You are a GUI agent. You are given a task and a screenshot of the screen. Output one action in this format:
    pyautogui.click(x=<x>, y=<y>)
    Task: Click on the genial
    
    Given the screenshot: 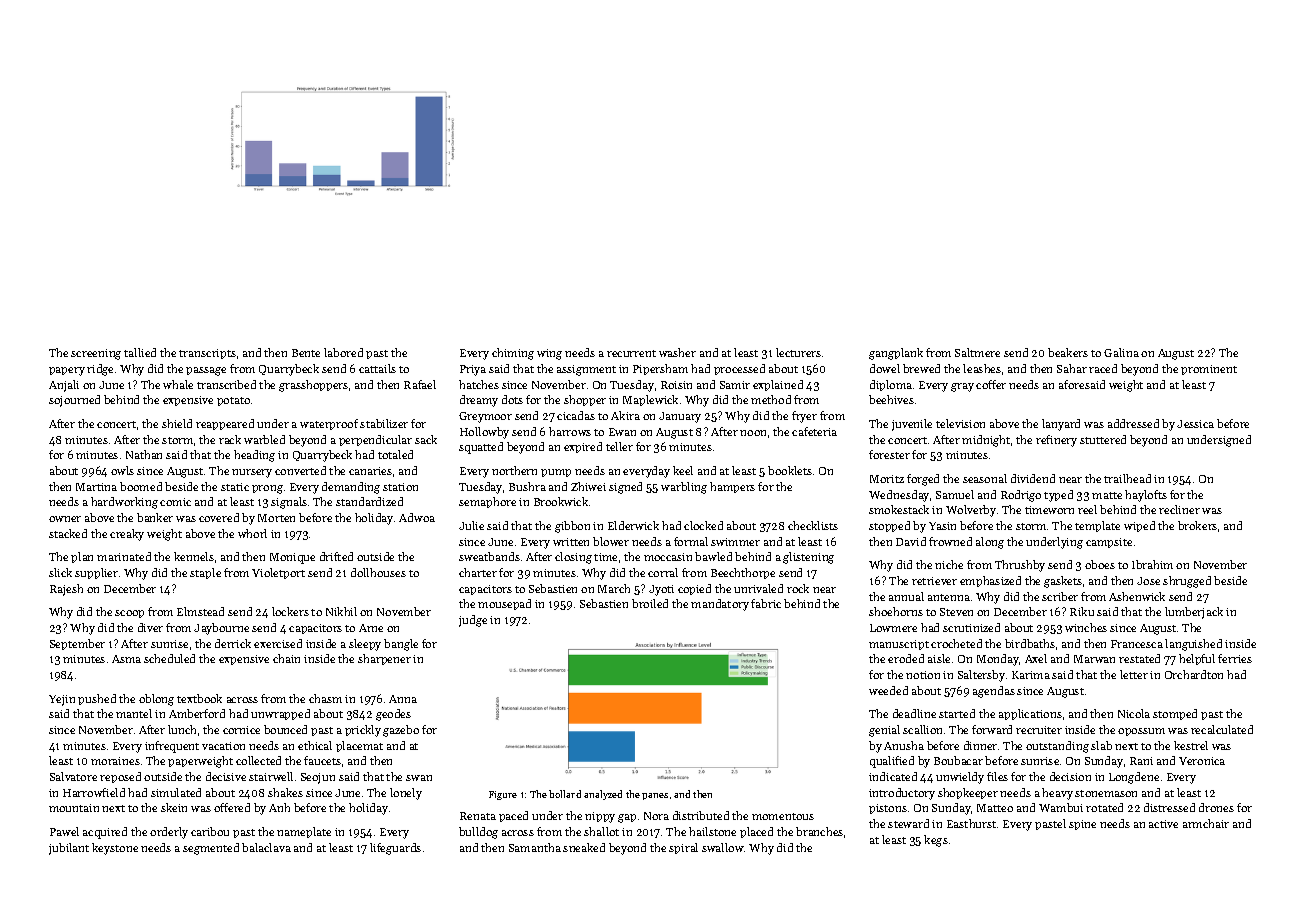 What is the action you would take?
    pyautogui.click(x=884, y=731)
